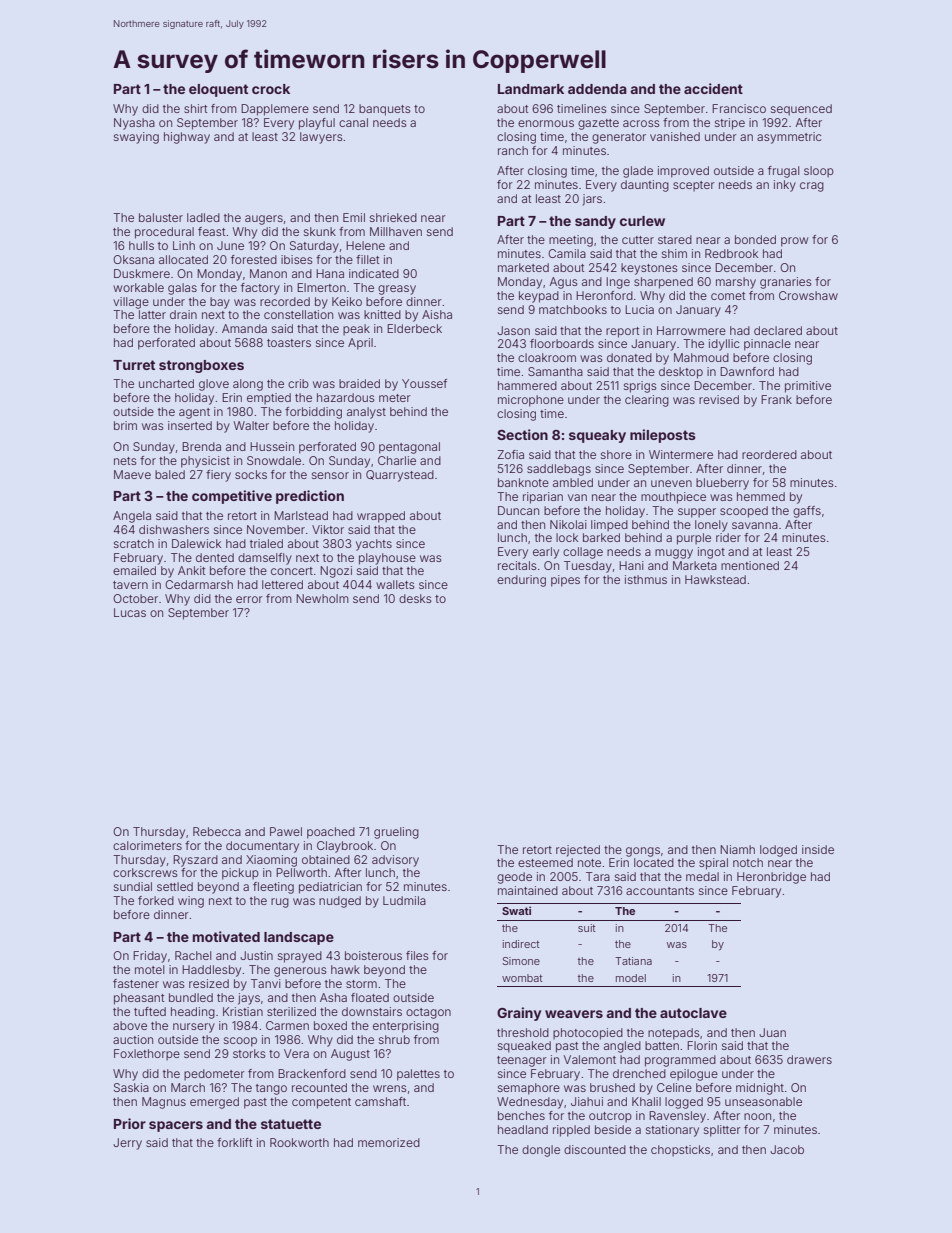 Image resolution: width=952 pixels, height=1233 pixels. Describe the element at coordinates (130, 612) in the image. I see `Lucas` at that location.
